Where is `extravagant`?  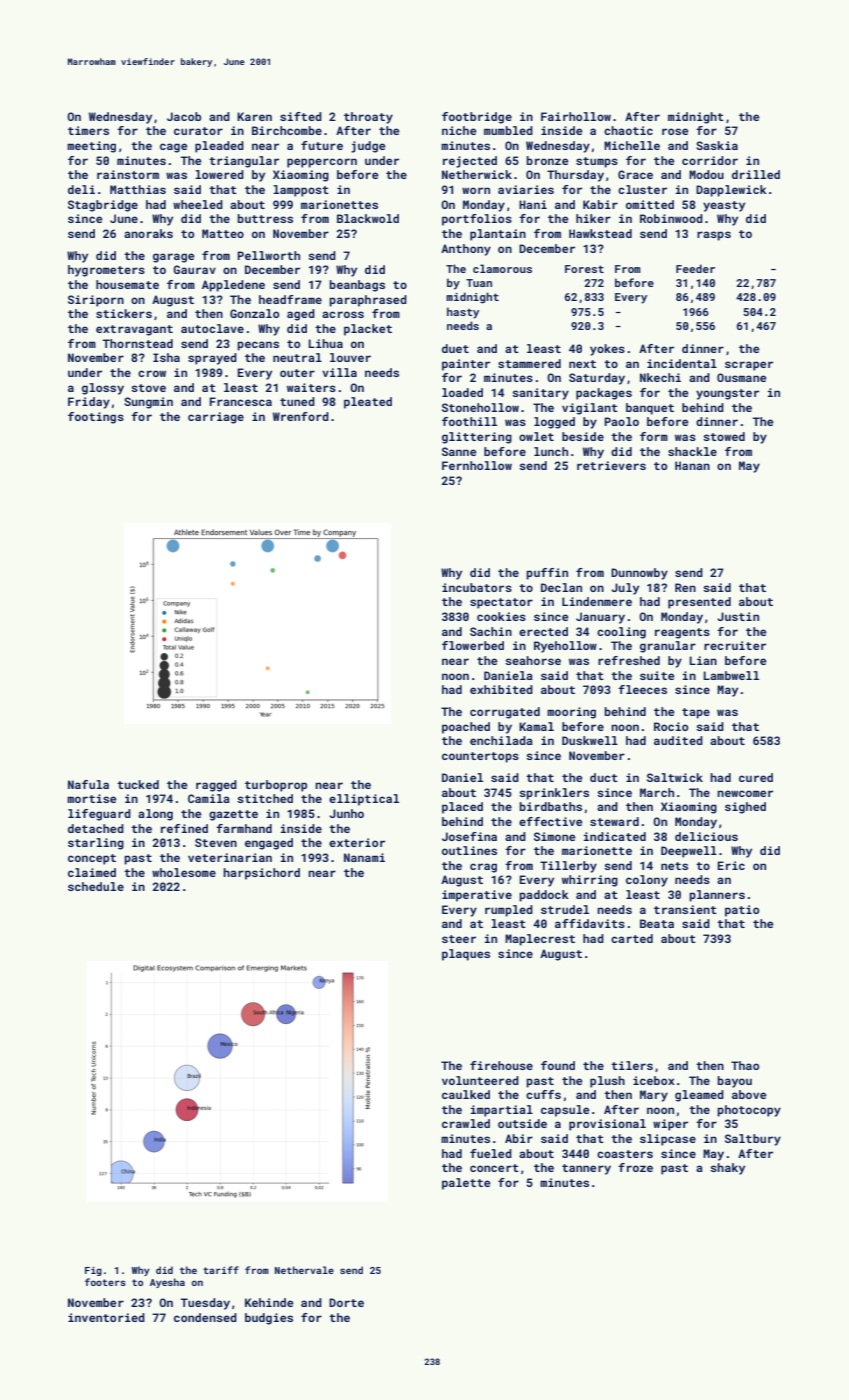
extravagant is located at coordinates (134, 330).
